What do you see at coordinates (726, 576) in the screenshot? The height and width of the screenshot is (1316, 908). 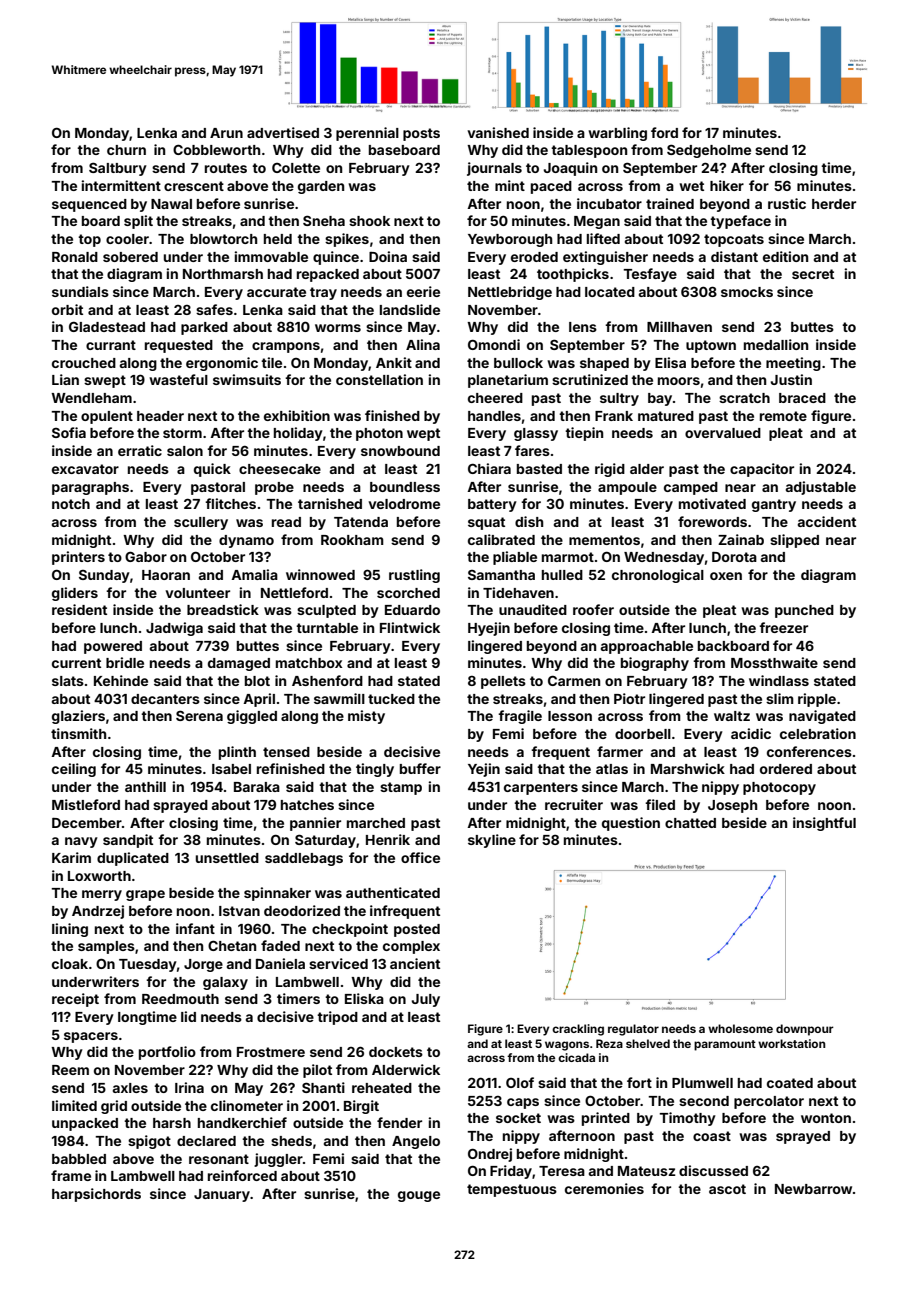 I see `oxen` at bounding box center [726, 576].
